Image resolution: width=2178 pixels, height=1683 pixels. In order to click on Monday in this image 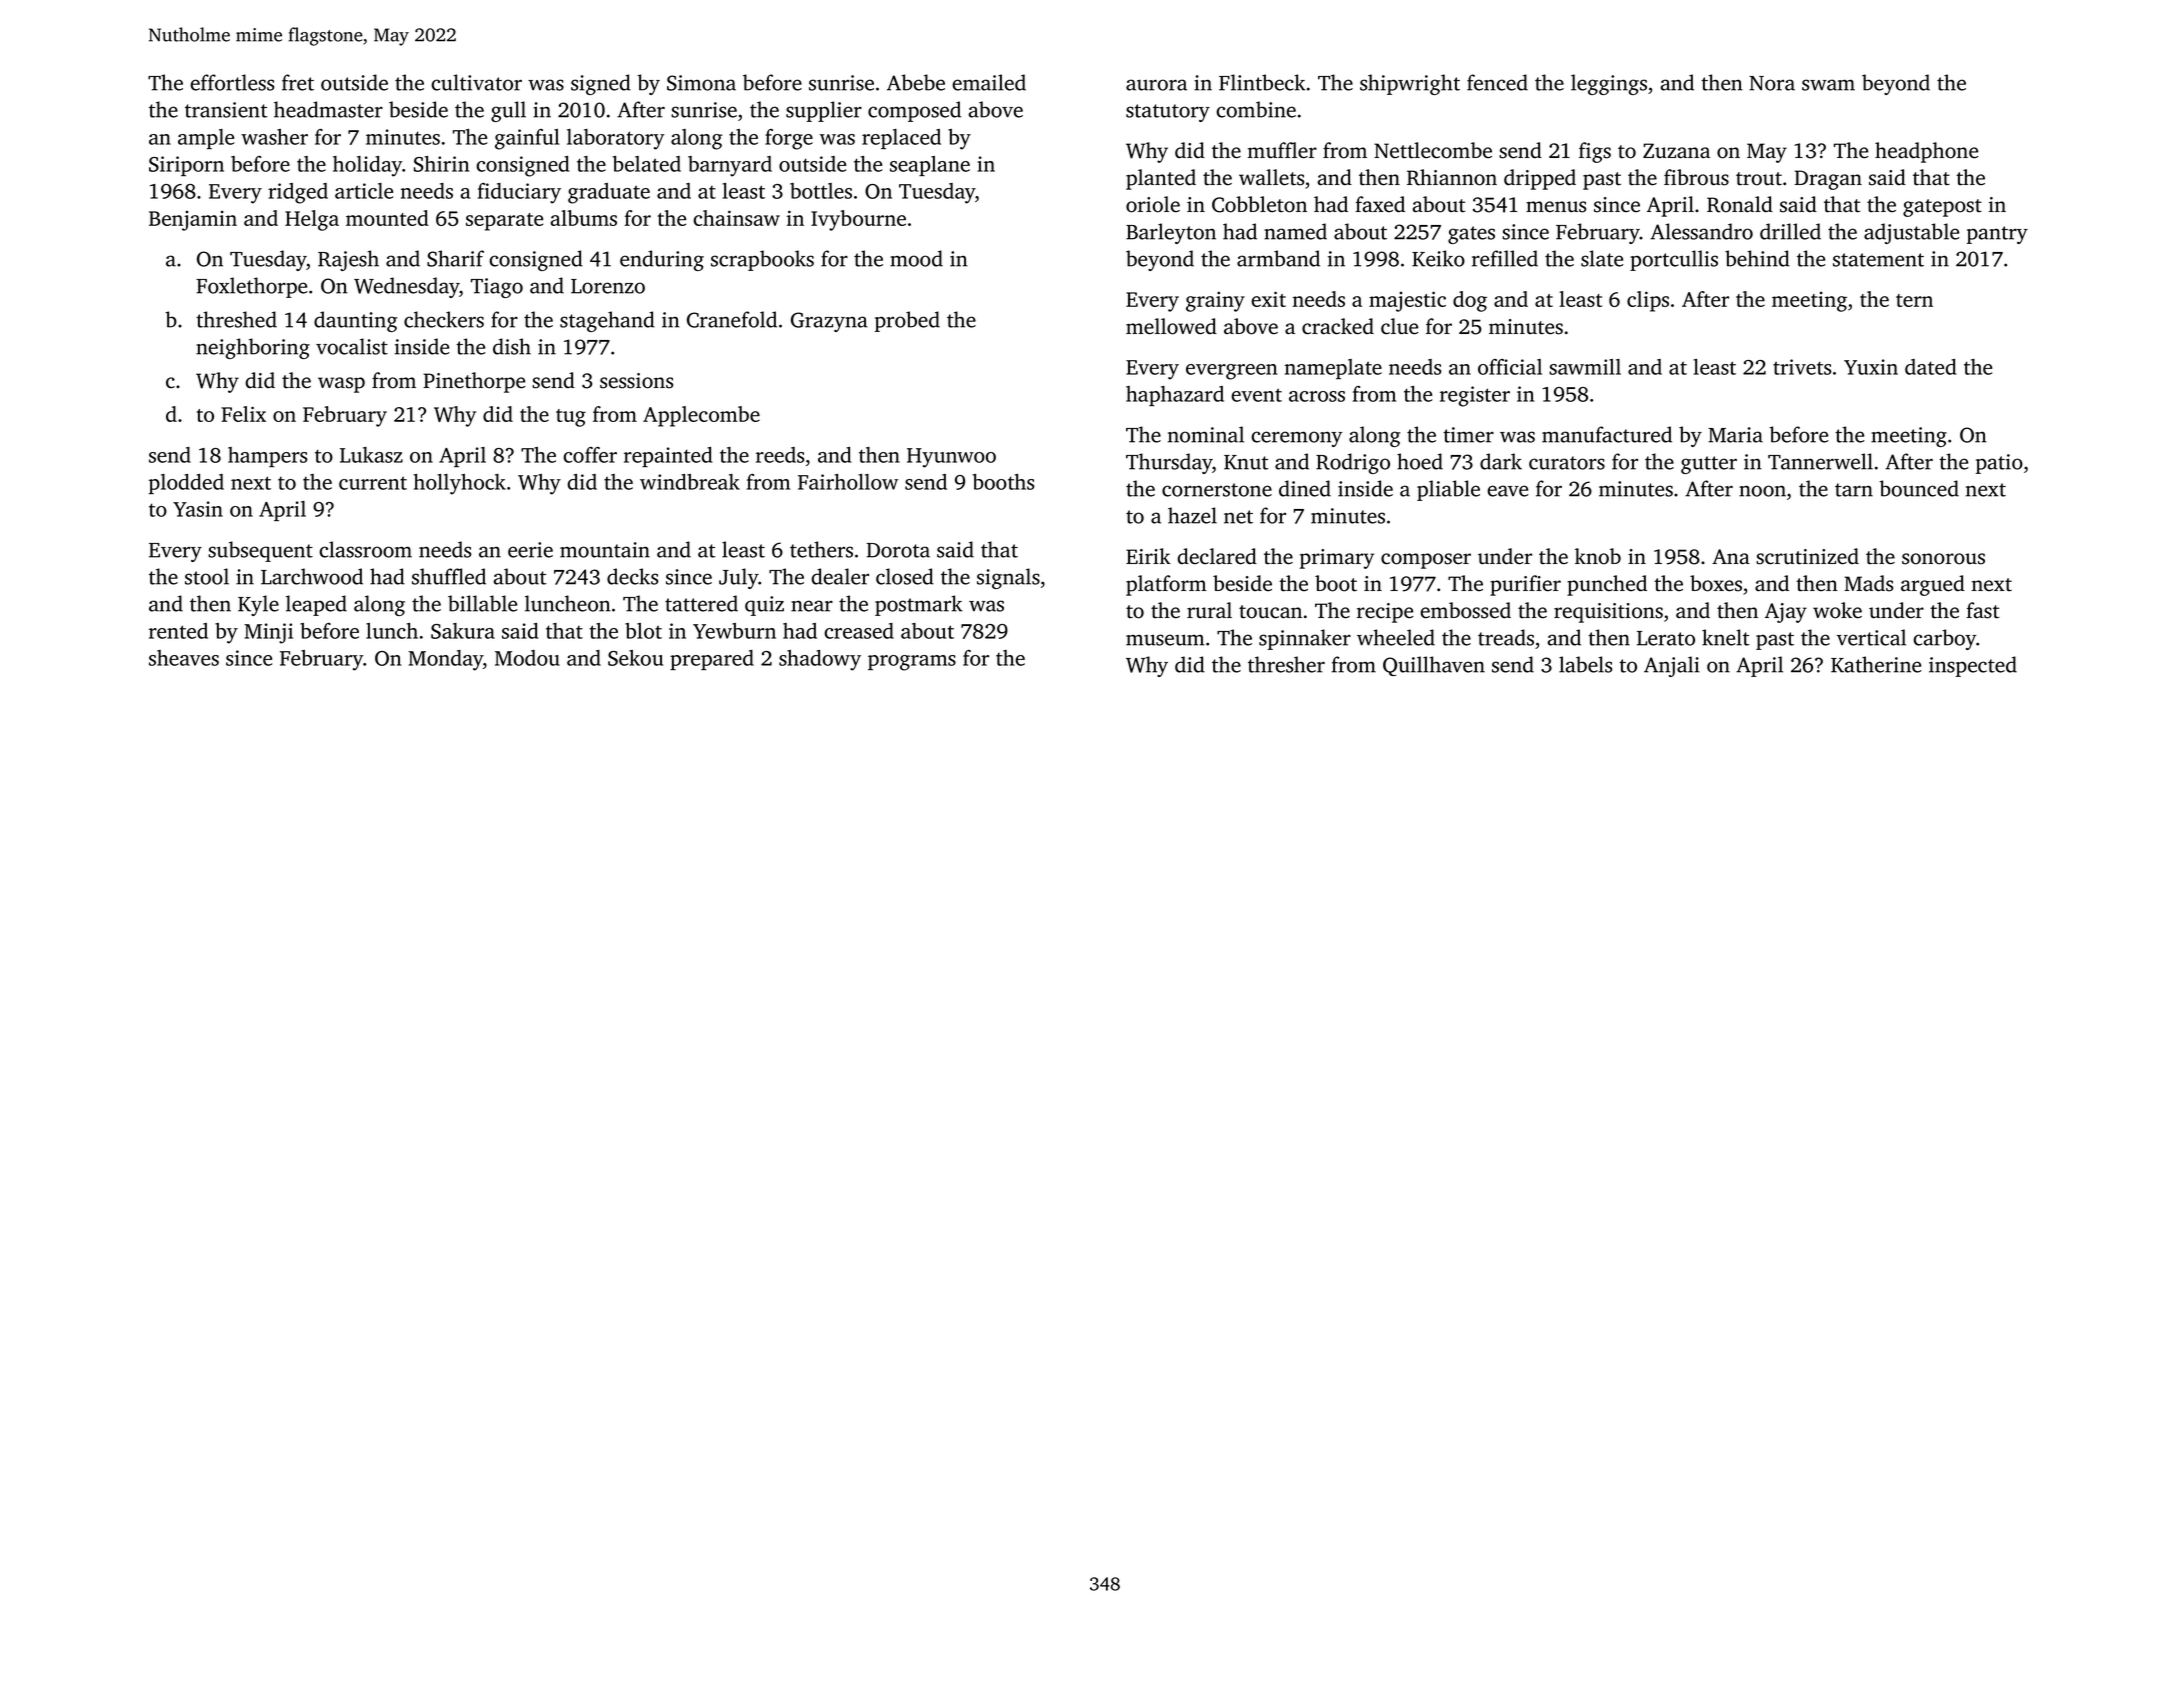, I will do `click(445, 660)`.
